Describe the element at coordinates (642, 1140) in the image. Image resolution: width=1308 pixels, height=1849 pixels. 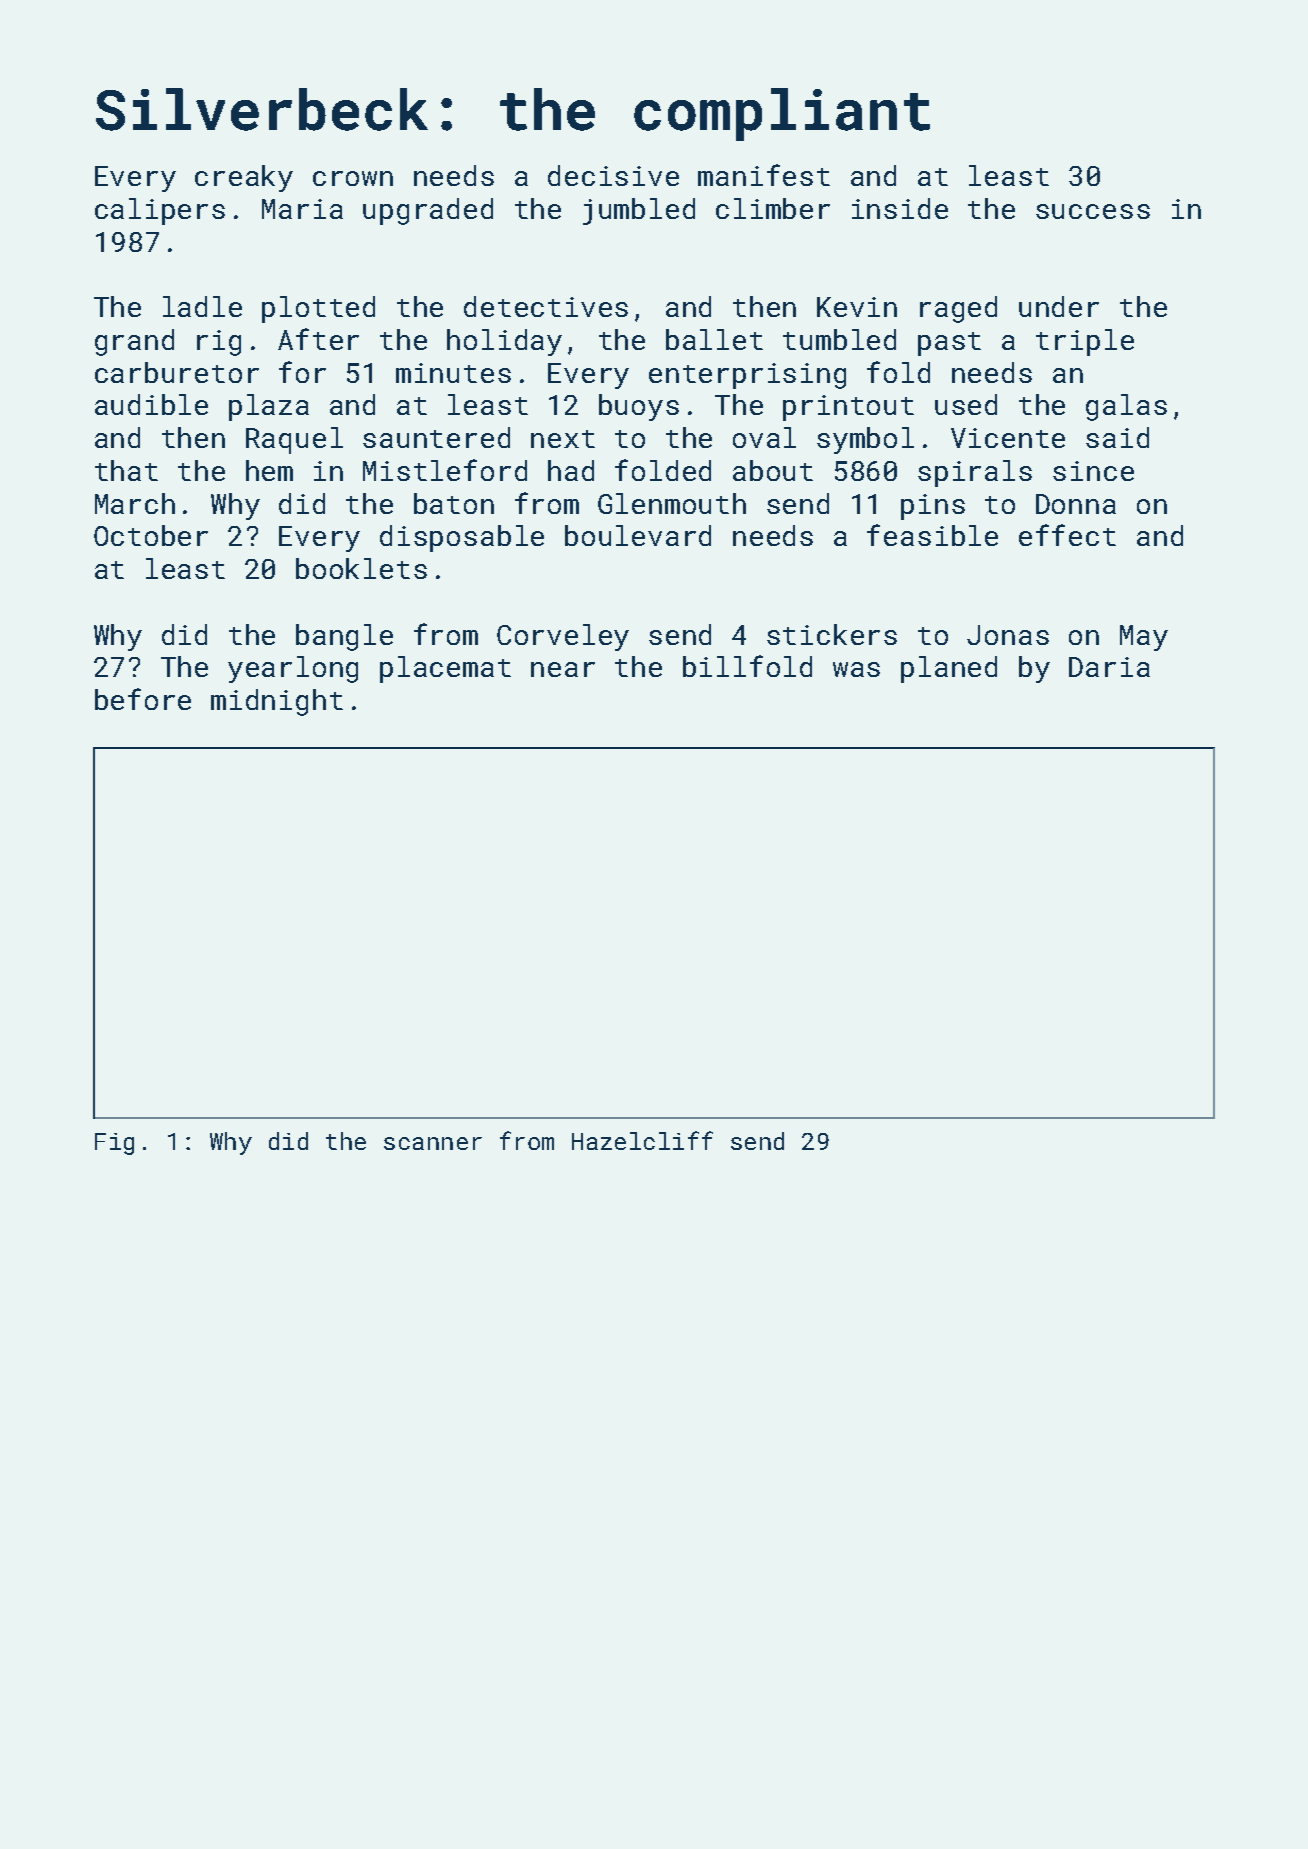
I see `Hazelcliff` at that location.
